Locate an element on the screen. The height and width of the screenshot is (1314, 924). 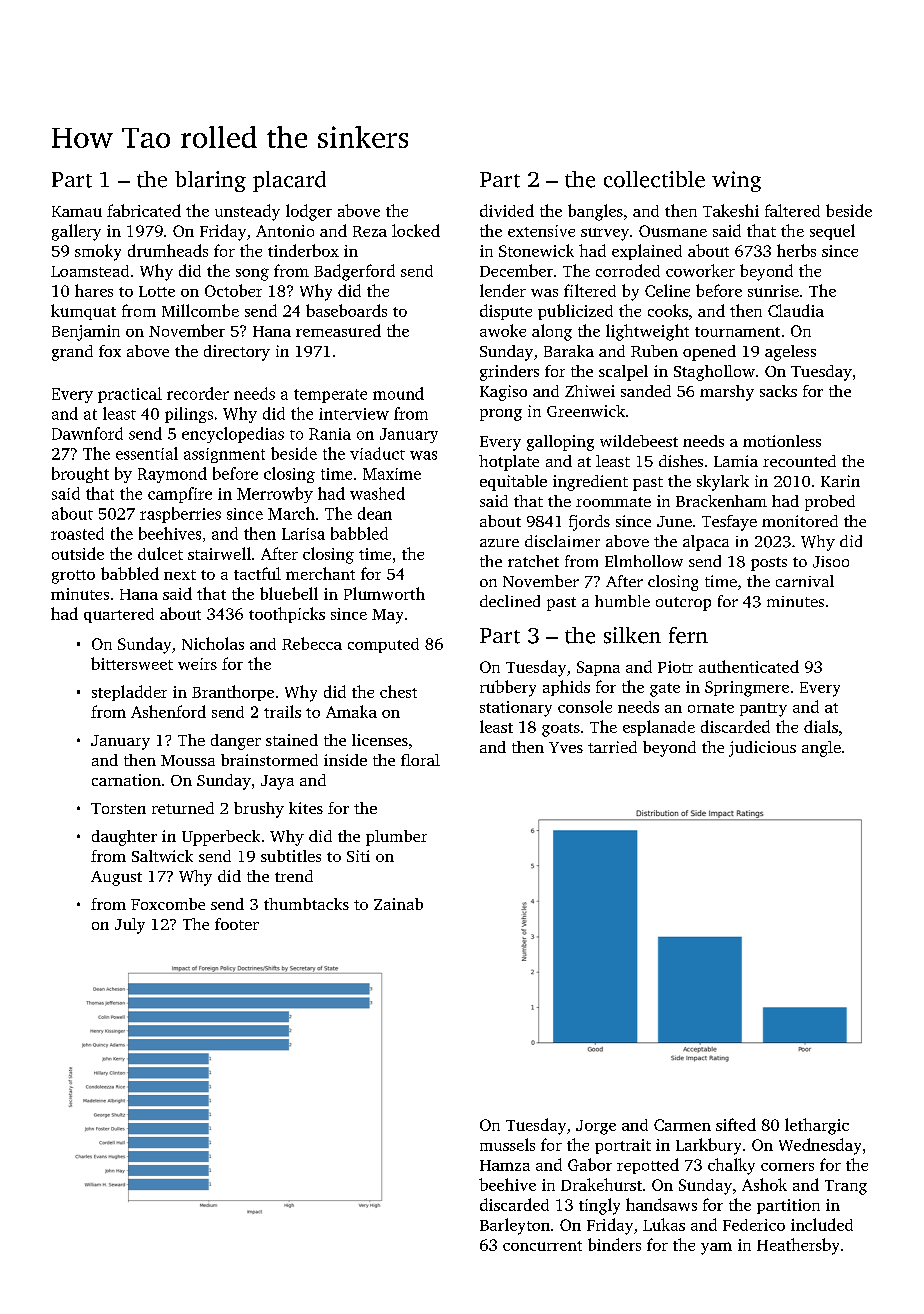
azure is located at coordinates (499, 543).
